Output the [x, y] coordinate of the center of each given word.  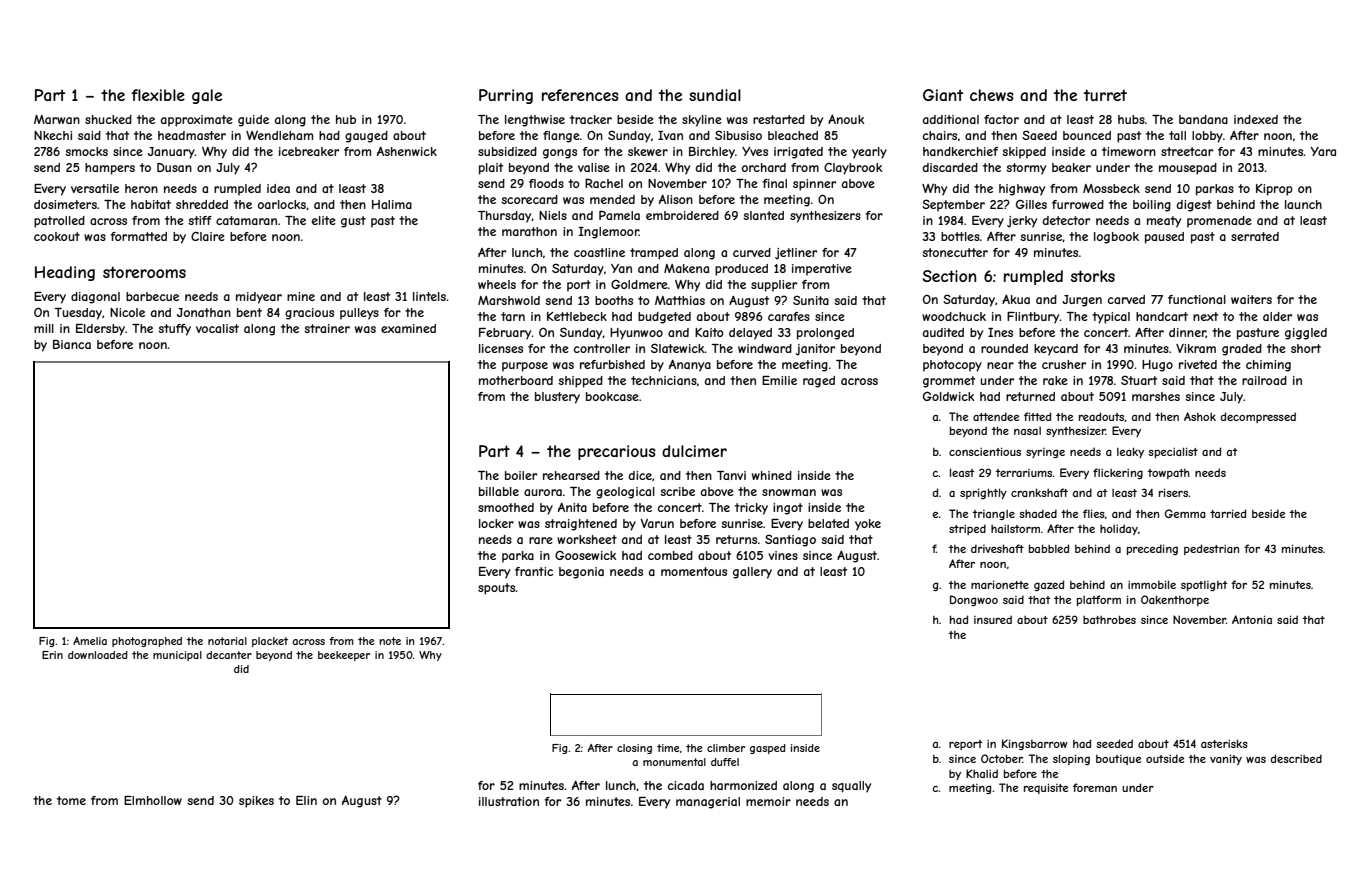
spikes [256, 802]
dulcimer [694, 451]
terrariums [1024, 473]
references [580, 95]
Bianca [72, 344]
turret [1105, 95]
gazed [1049, 585]
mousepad [1188, 169]
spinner [814, 185]
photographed [147, 642]
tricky [751, 509]
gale [207, 96]
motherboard [516, 380]
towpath [1169, 474]
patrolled [59, 222]
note [390, 641]
